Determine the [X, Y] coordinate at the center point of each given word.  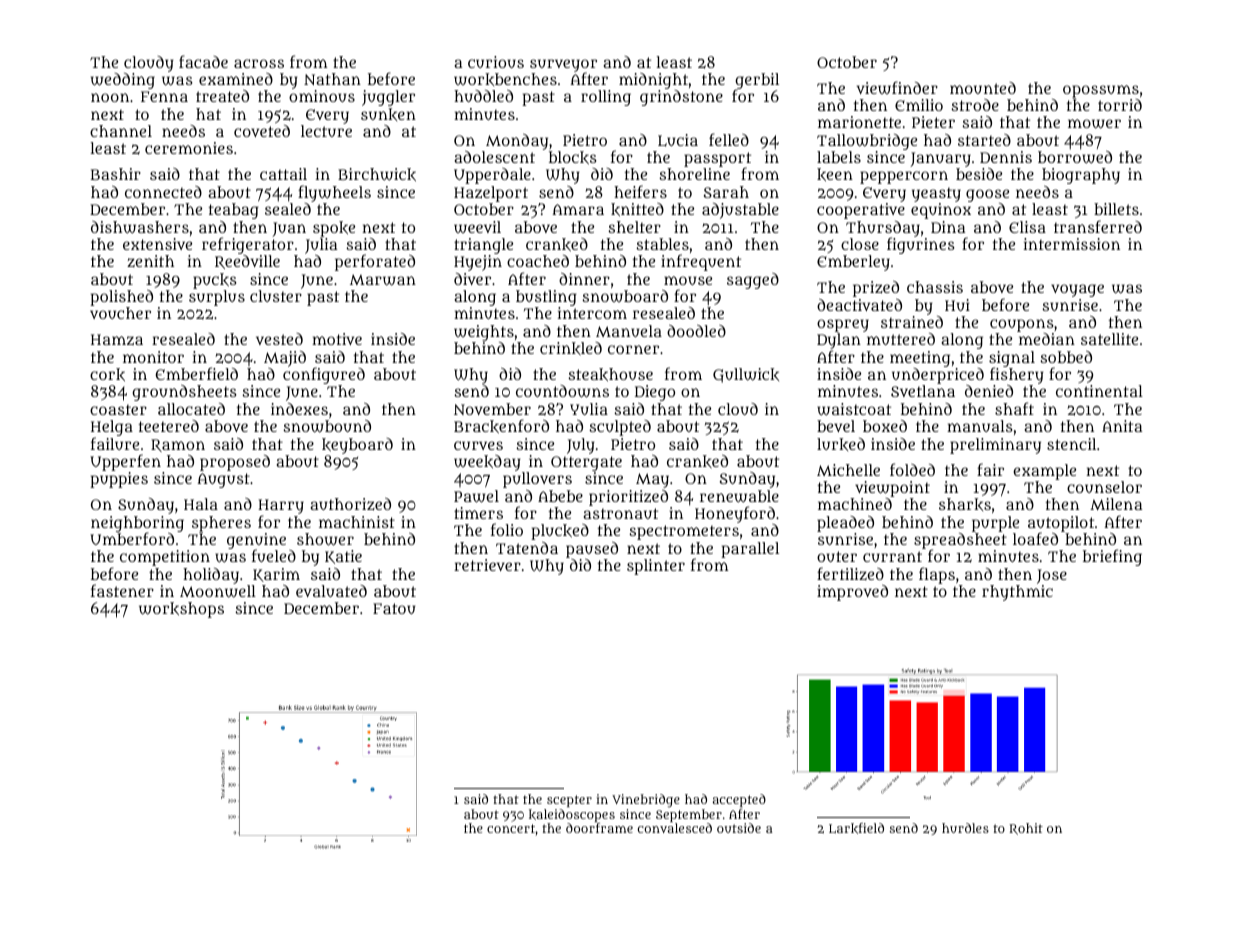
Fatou [394, 608]
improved [852, 593]
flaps [937, 575]
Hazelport [491, 194]
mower [1094, 124]
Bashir [116, 174]
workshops [181, 610]
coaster [118, 409]
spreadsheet [960, 541]
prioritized [628, 498]
